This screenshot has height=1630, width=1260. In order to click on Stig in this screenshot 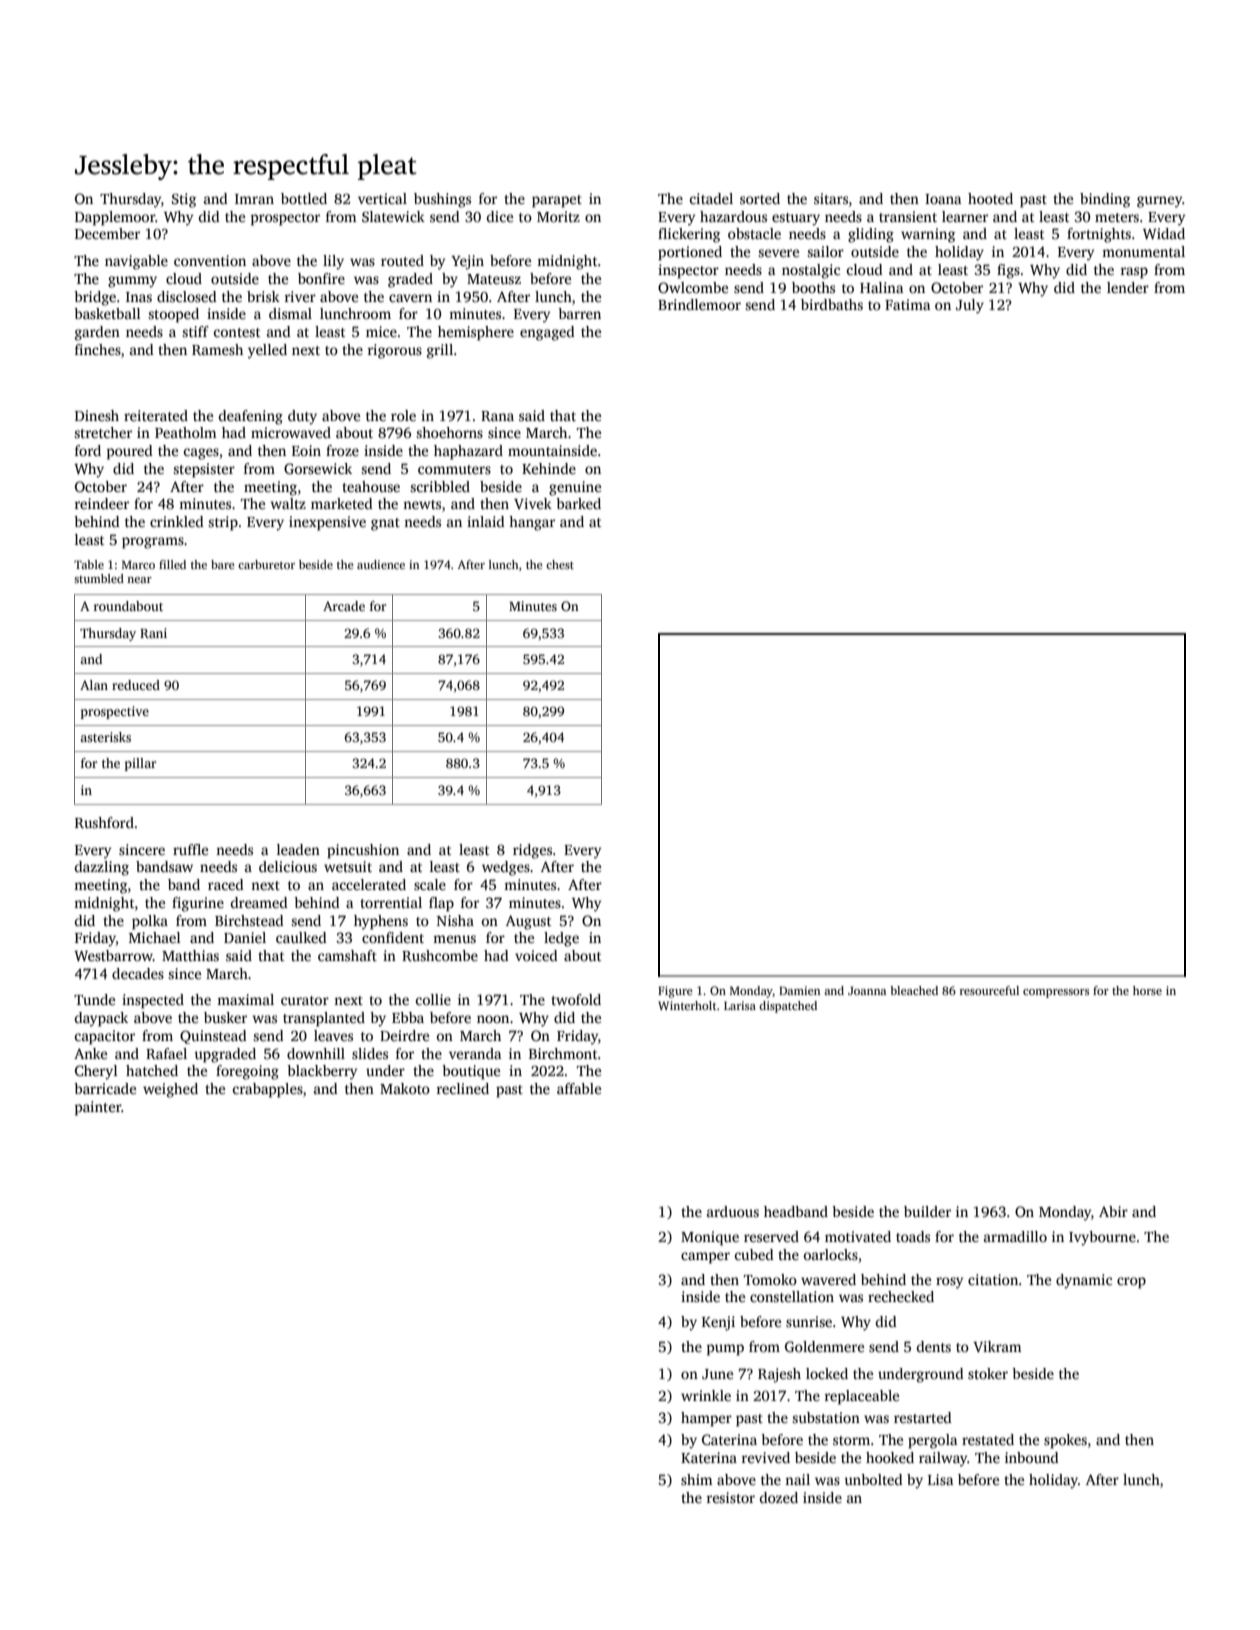, I will do `click(184, 200)`.
